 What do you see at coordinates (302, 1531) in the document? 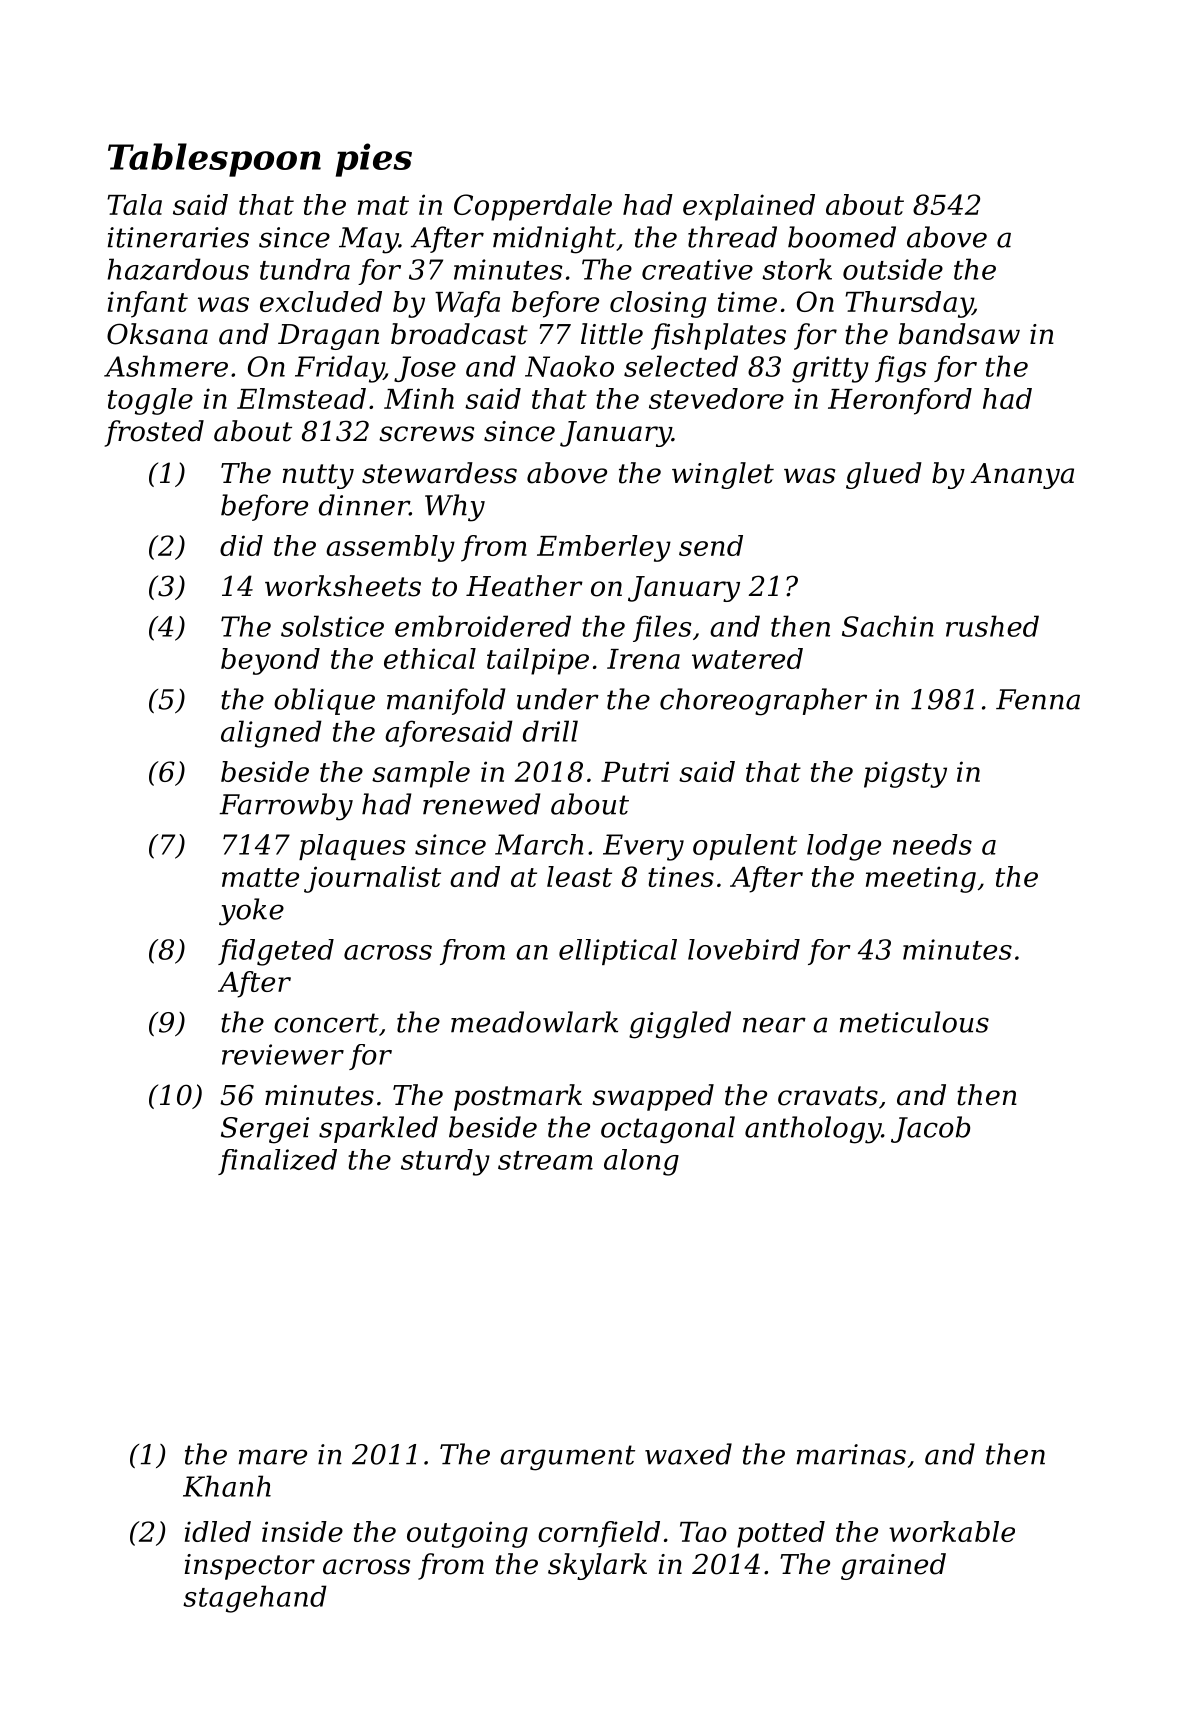
I see `inside` at bounding box center [302, 1531].
